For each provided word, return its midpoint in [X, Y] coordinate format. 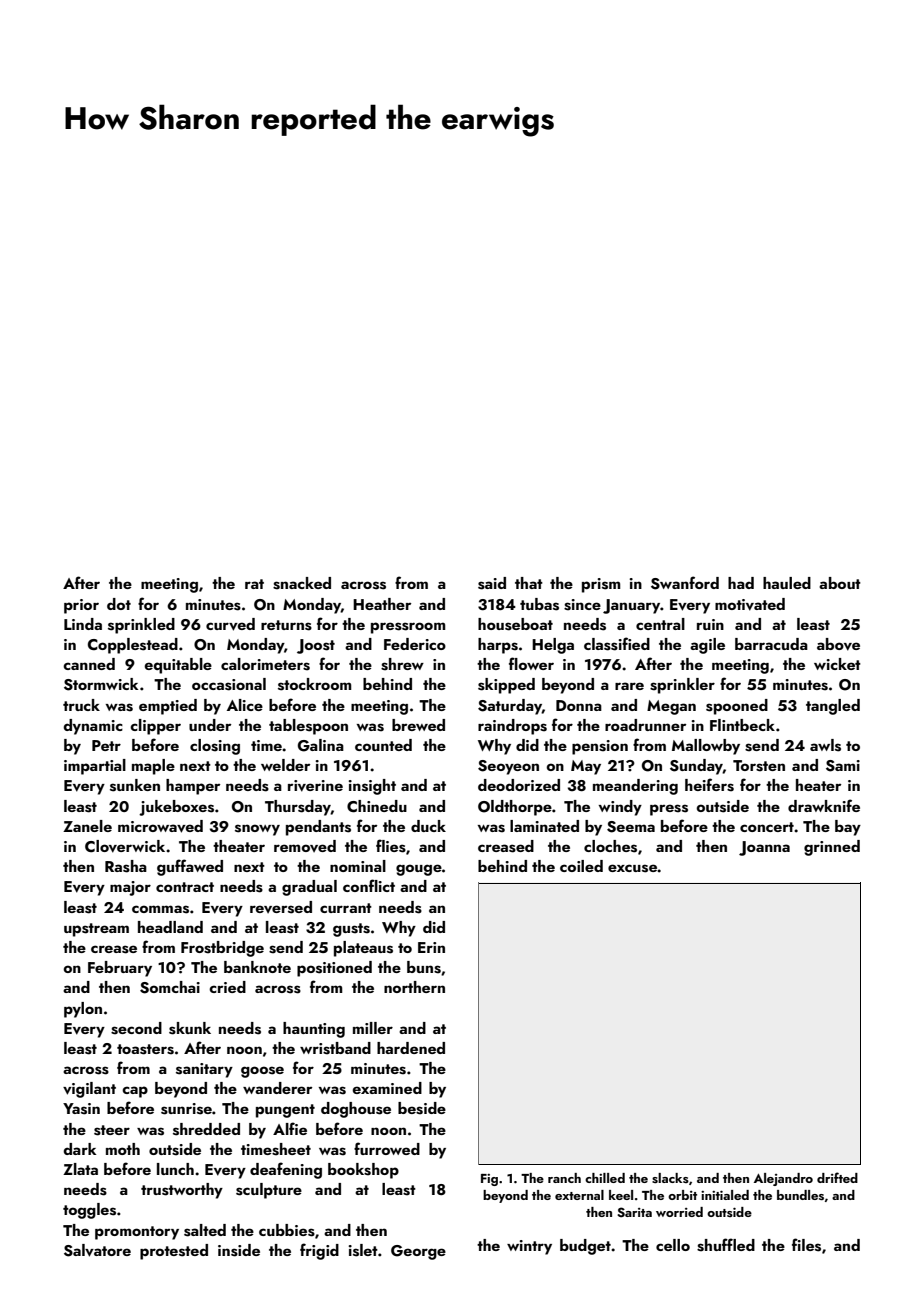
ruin [710, 624]
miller [373, 1028]
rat [254, 584]
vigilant [89, 1090]
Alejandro [783, 1179]
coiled [581, 866]
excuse [632, 868]
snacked [302, 583]
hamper [193, 787]
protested [174, 1252]
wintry [529, 1247]
